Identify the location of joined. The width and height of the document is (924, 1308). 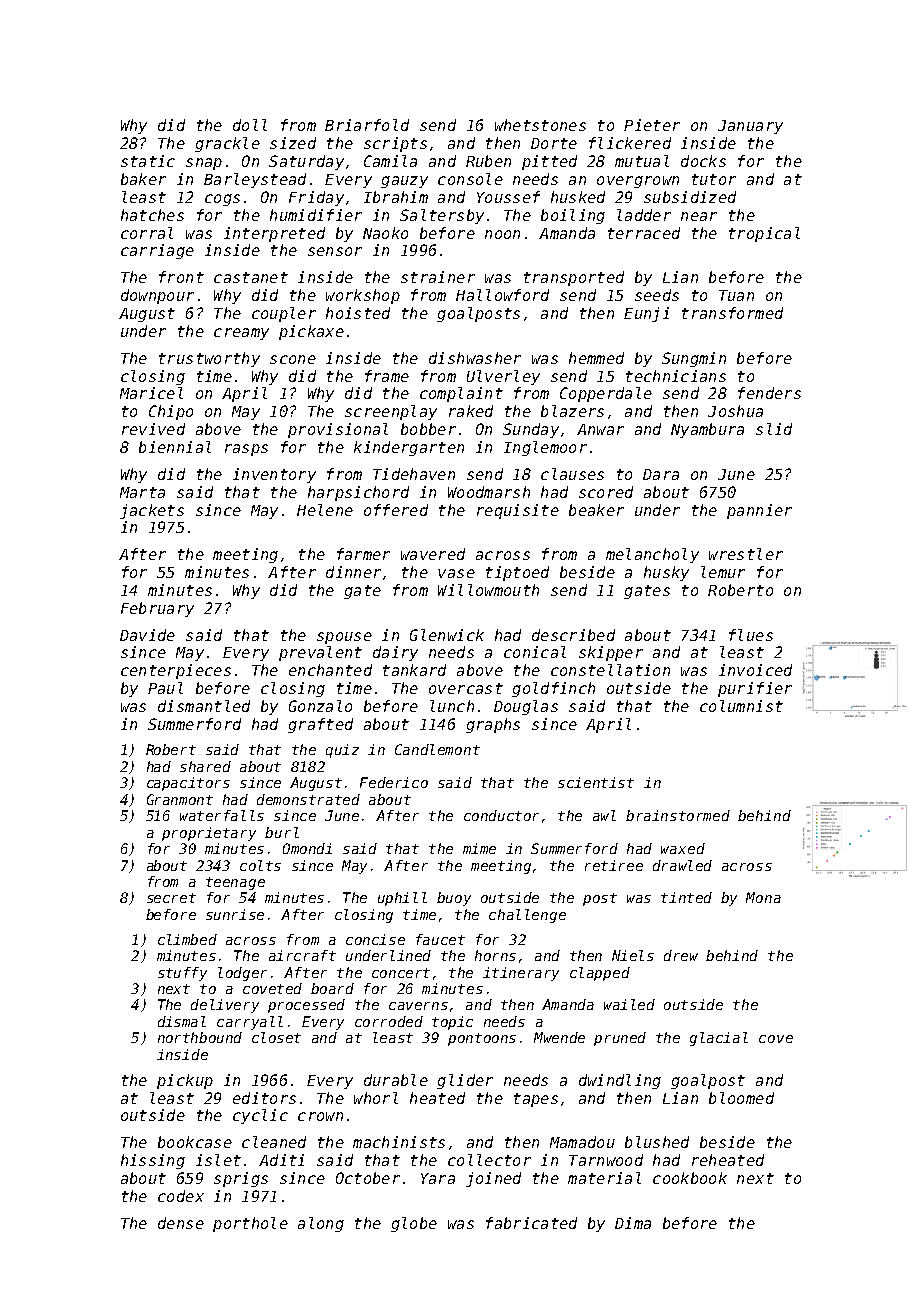
(493, 1179).
